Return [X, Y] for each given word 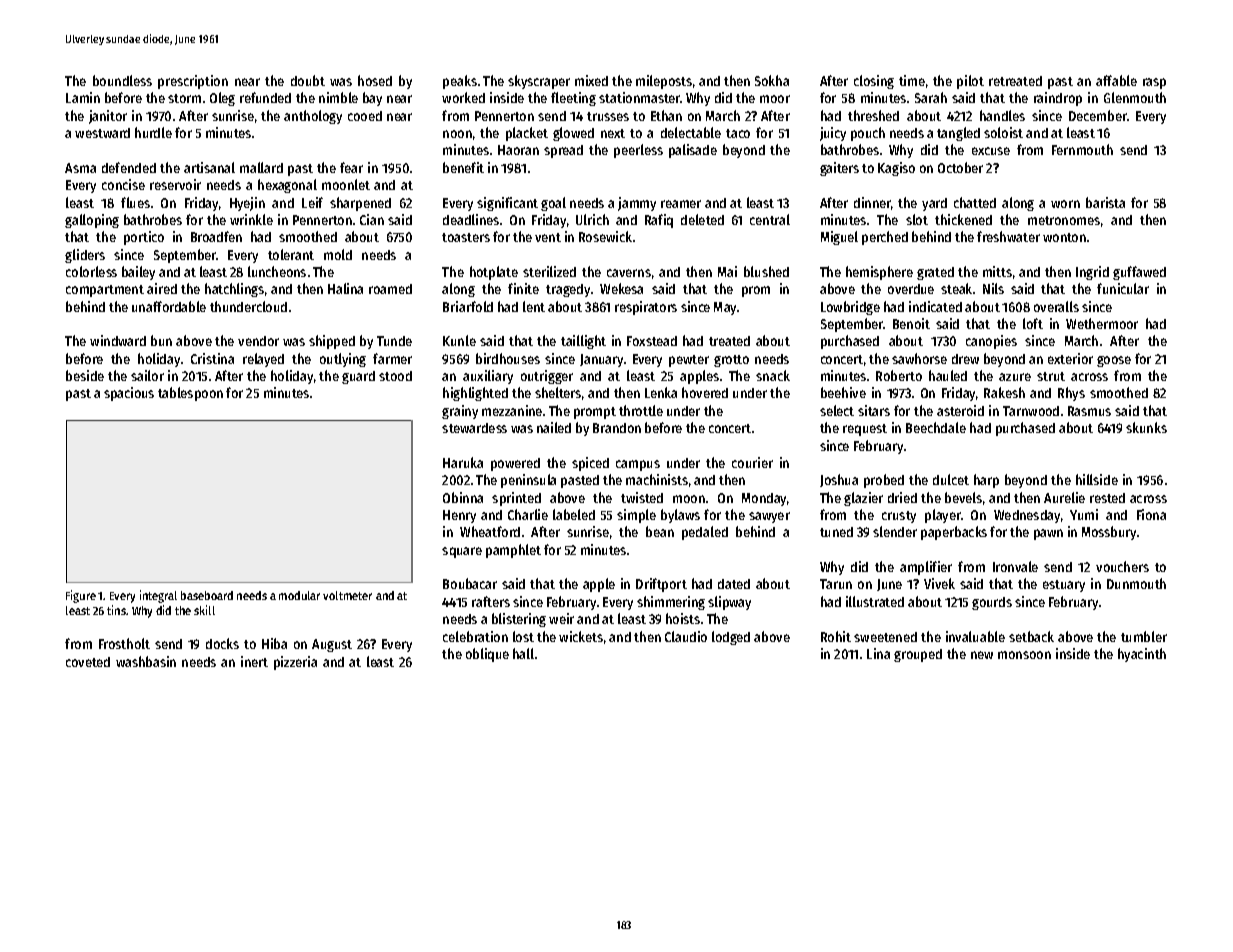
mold [338, 254]
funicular [1123, 288]
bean [660, 531]
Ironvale [1015, 566]
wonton [1064, 237]
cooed [365, 116]
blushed [766, 271]
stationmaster [639, 97]
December [1098, 115]
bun [161, 340]
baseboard [207, 595]
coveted [88, 662]
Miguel [839, 238]
